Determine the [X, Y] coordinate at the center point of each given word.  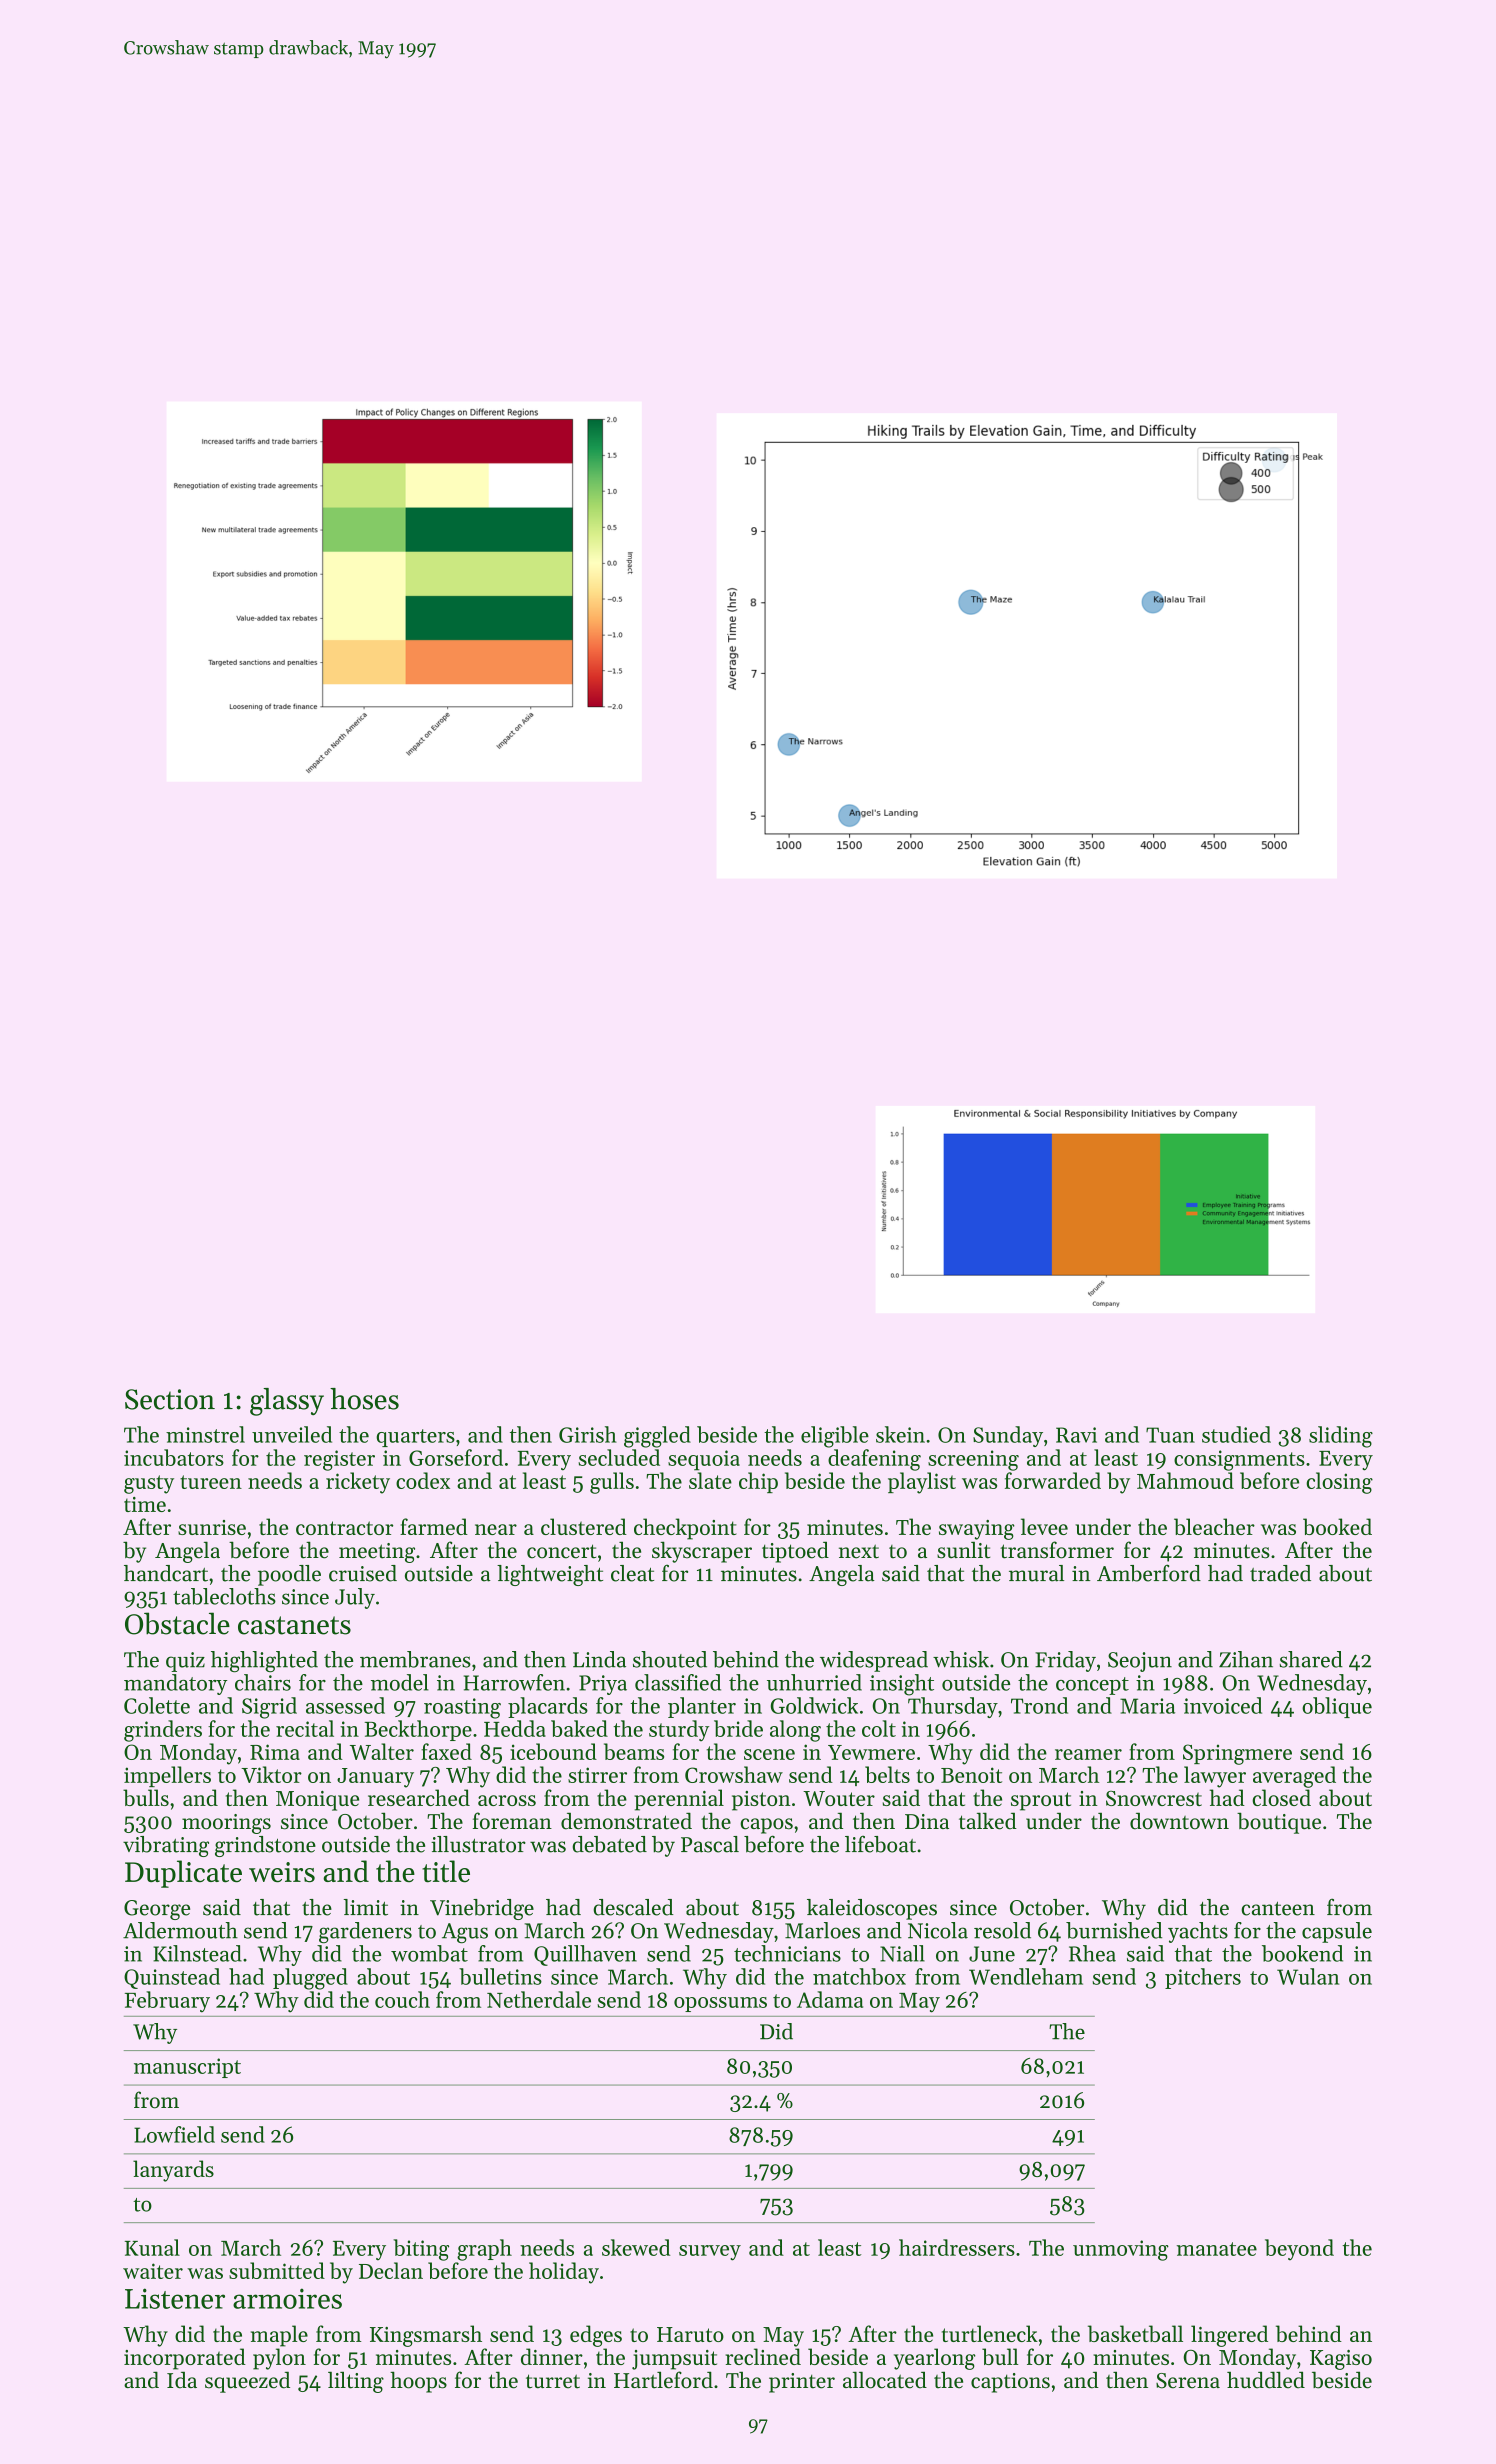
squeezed [247, 2382]
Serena [1188, 2381]
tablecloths [224, 1596]
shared [1311, 1659]
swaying [977, 1530]
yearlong [935, 2359]
